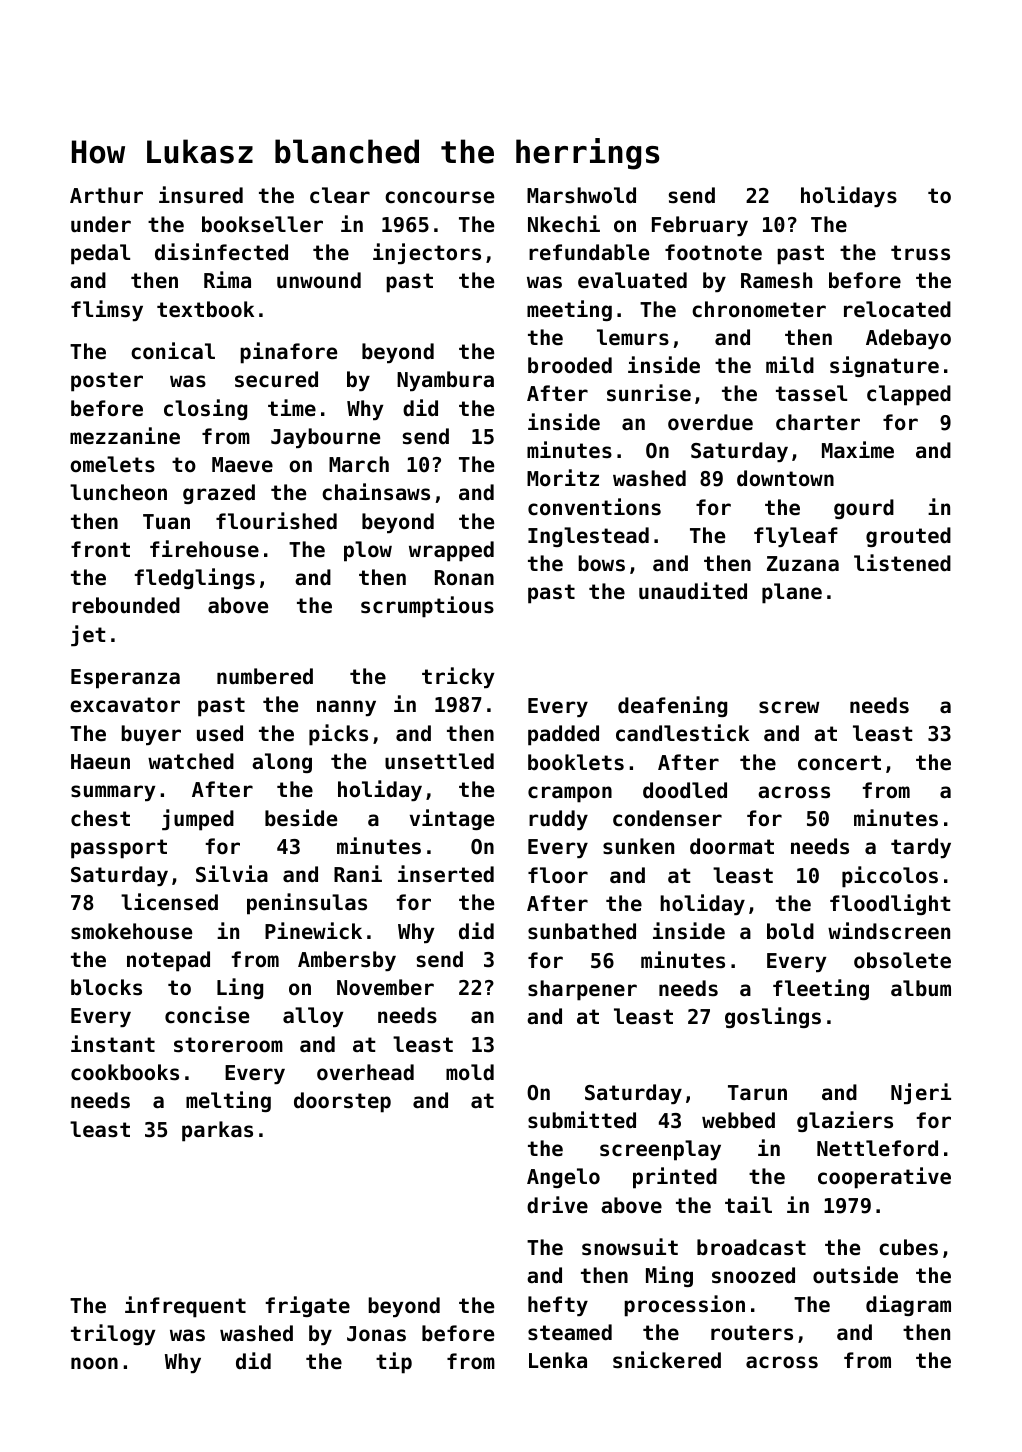  I want to click on February, so click(700, 226).
